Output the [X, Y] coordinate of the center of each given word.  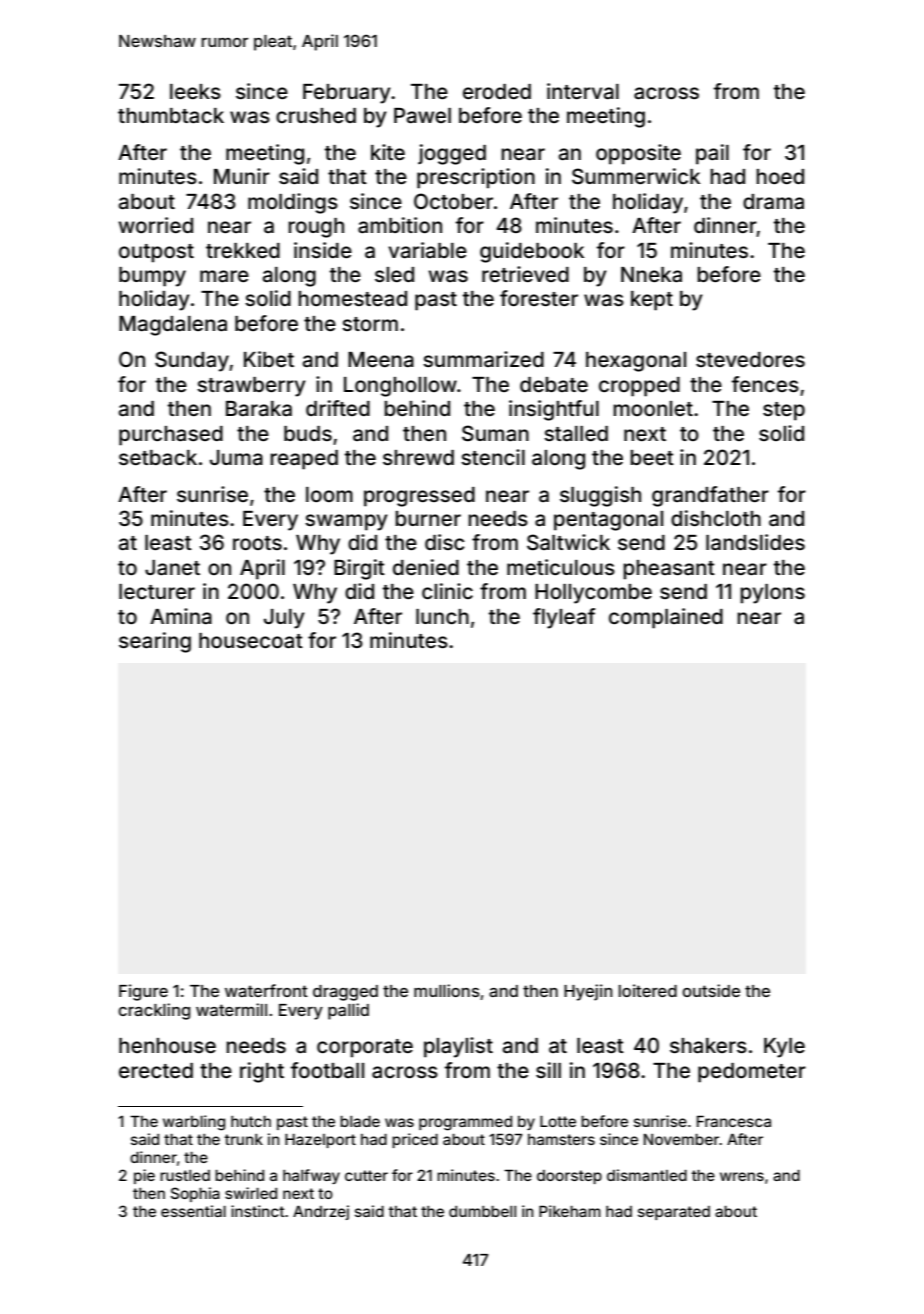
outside [711, 990]
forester [539, 298]
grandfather [710, 496]
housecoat [251, 641]
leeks [195, 91]
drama [773, 202]
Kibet [269, 359]
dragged [345, 993]
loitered [648, 990]
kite [388, 152]
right [262, 1072]
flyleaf [564, 618]
